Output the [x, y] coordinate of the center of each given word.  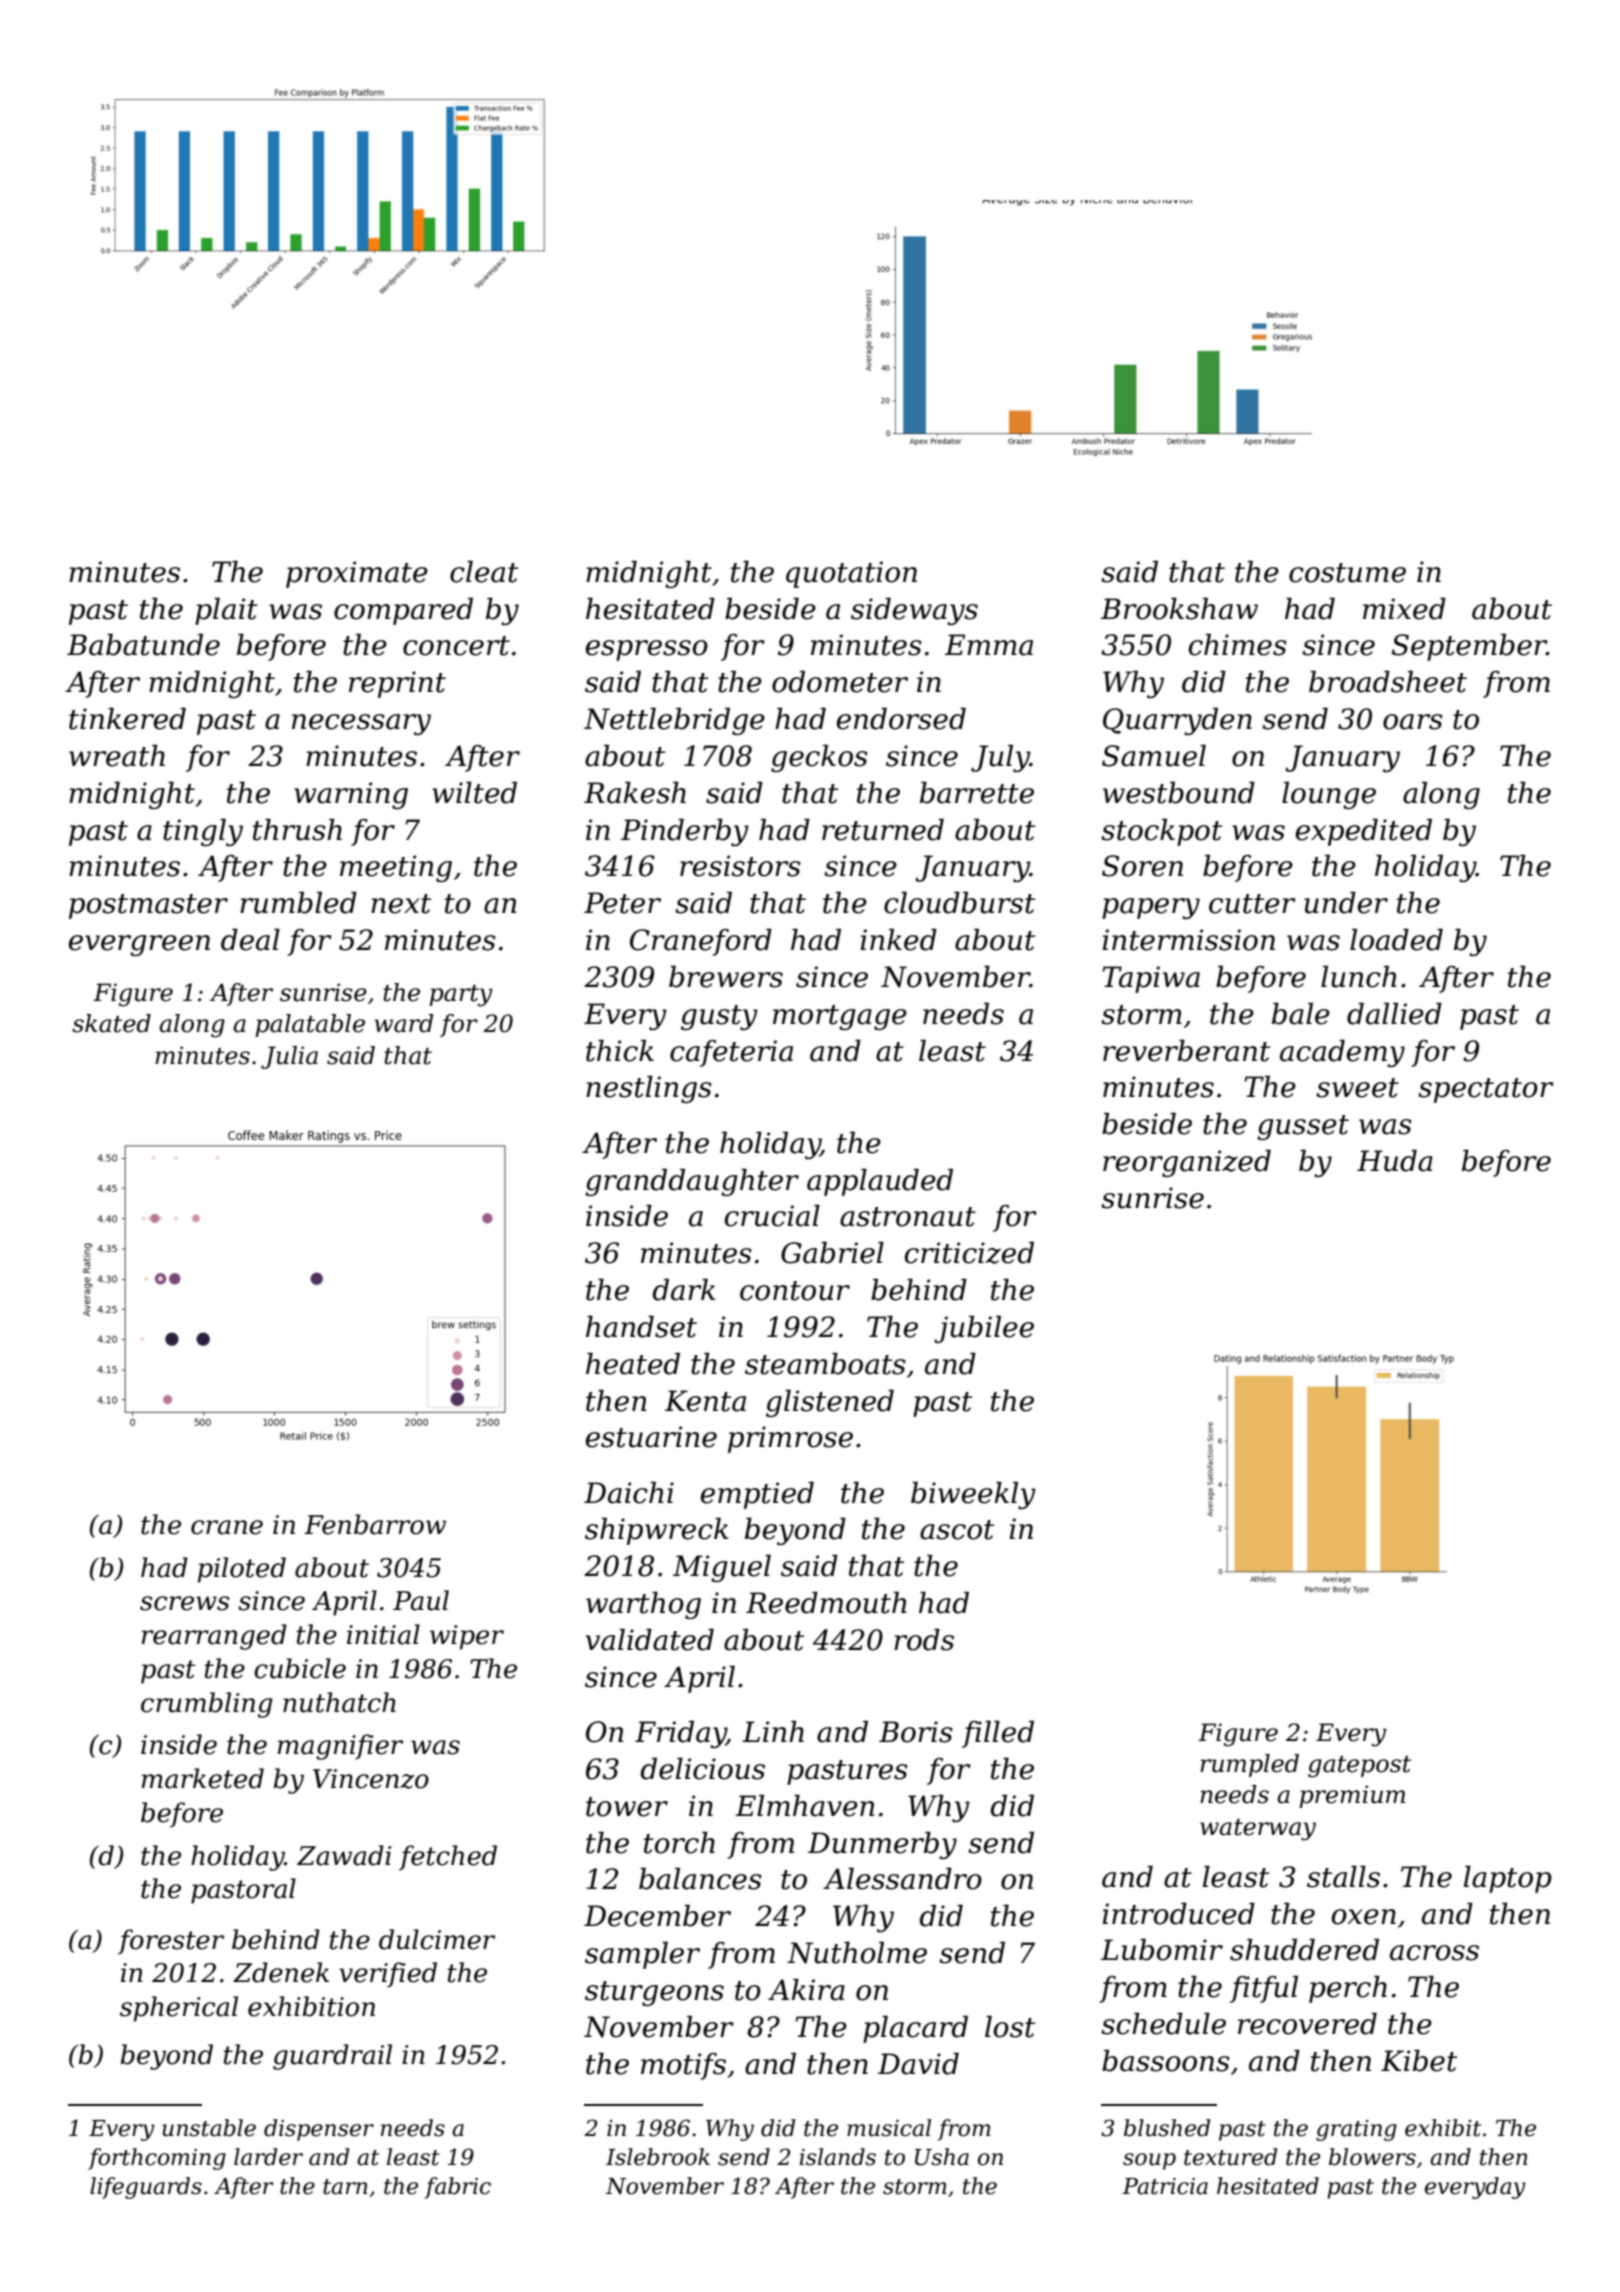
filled [998, 1734]
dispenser [319, 2130]
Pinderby [685, 832]
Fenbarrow [375, 1524]
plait [226, 611]
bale [1301, 1014]
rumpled [1249, 1765]
